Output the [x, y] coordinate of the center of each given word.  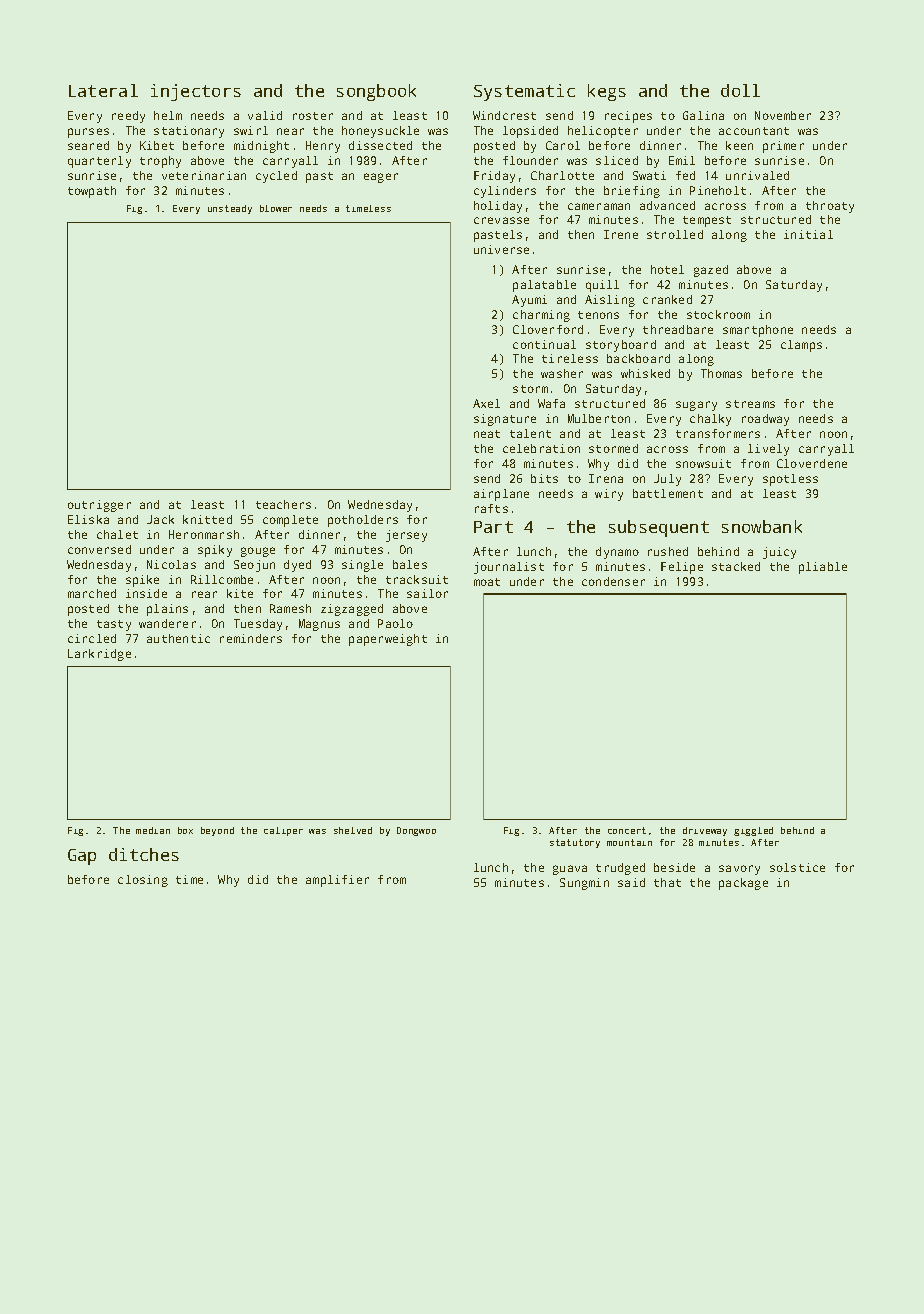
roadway [765, 420]
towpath [92, 192]
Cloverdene [812, 463]
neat [487, 434]
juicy [779, 553]
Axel [486, 403]
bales [410, 564]
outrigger [99, 506]
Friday [494, 177]
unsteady [230, 209]
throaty [830, 207]
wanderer [167, 623]
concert [627, 830]
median [153, 830]
